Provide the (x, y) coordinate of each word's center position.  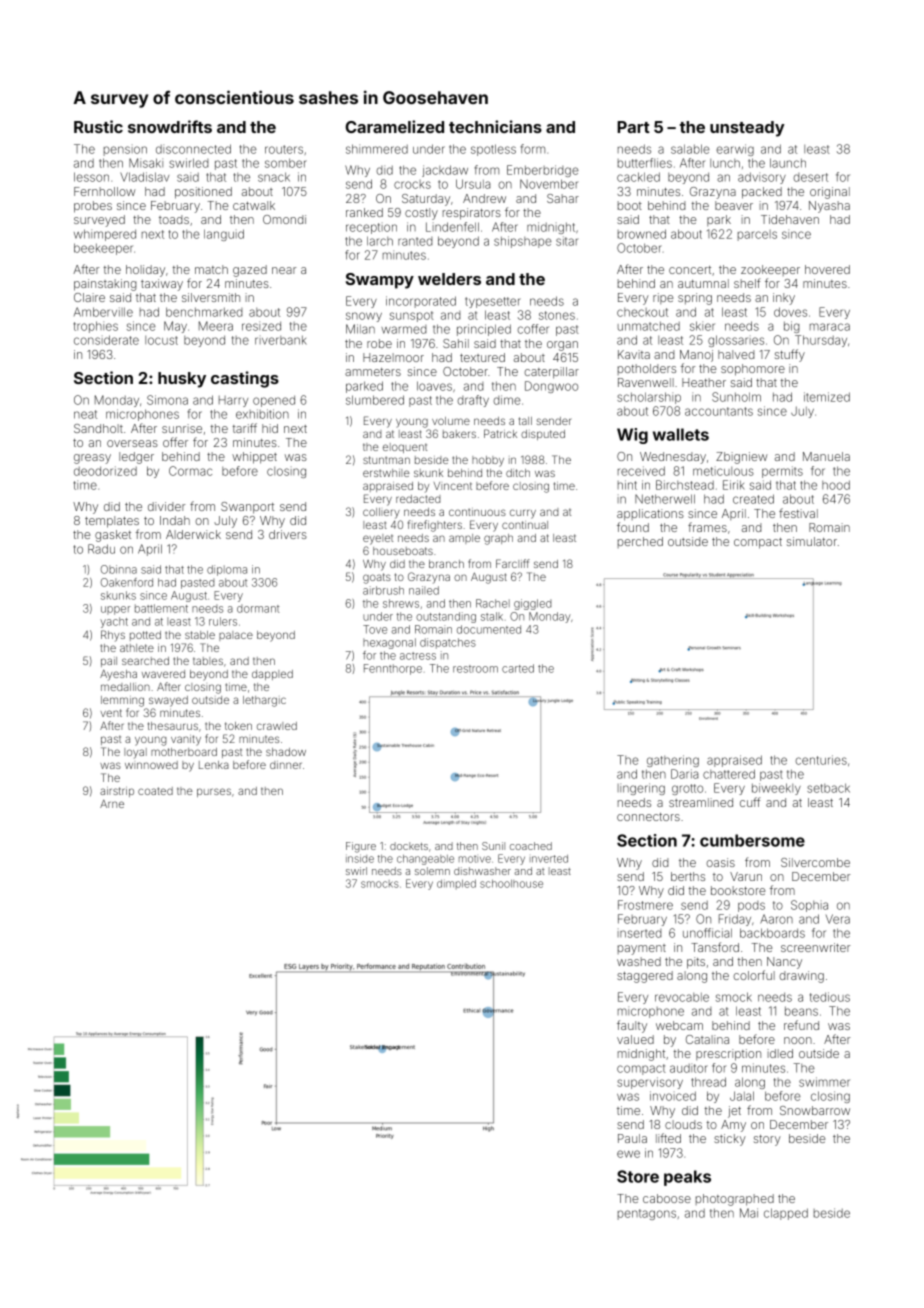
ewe (628, 1154)
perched (640, 542)
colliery (381, 513)
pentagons (647, 1214)
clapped (786, 1214)
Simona (167, 400)
